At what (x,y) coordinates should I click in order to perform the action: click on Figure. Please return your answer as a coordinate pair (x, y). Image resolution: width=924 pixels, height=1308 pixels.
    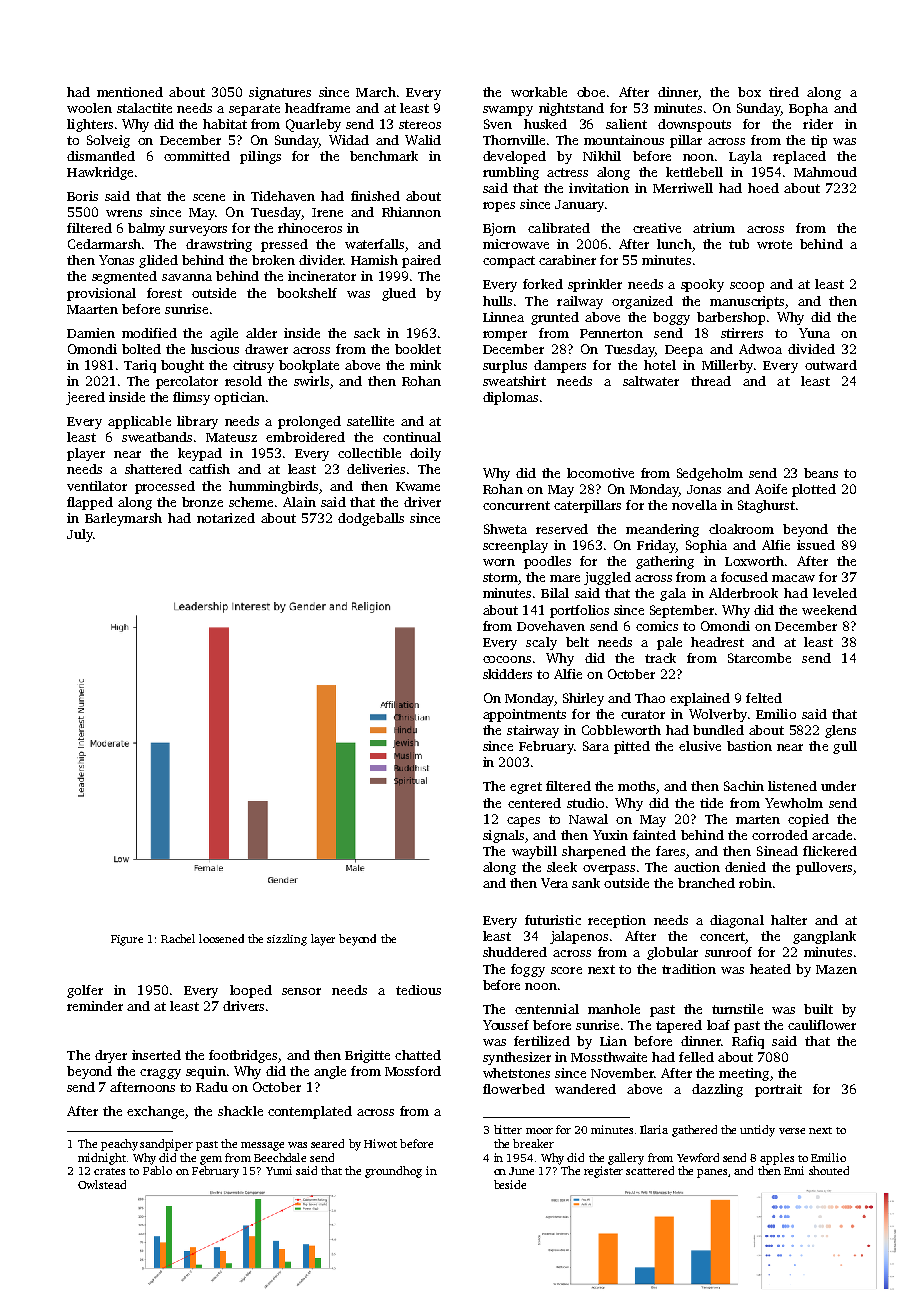
    Looking at the image, I should click on (127, 940).
